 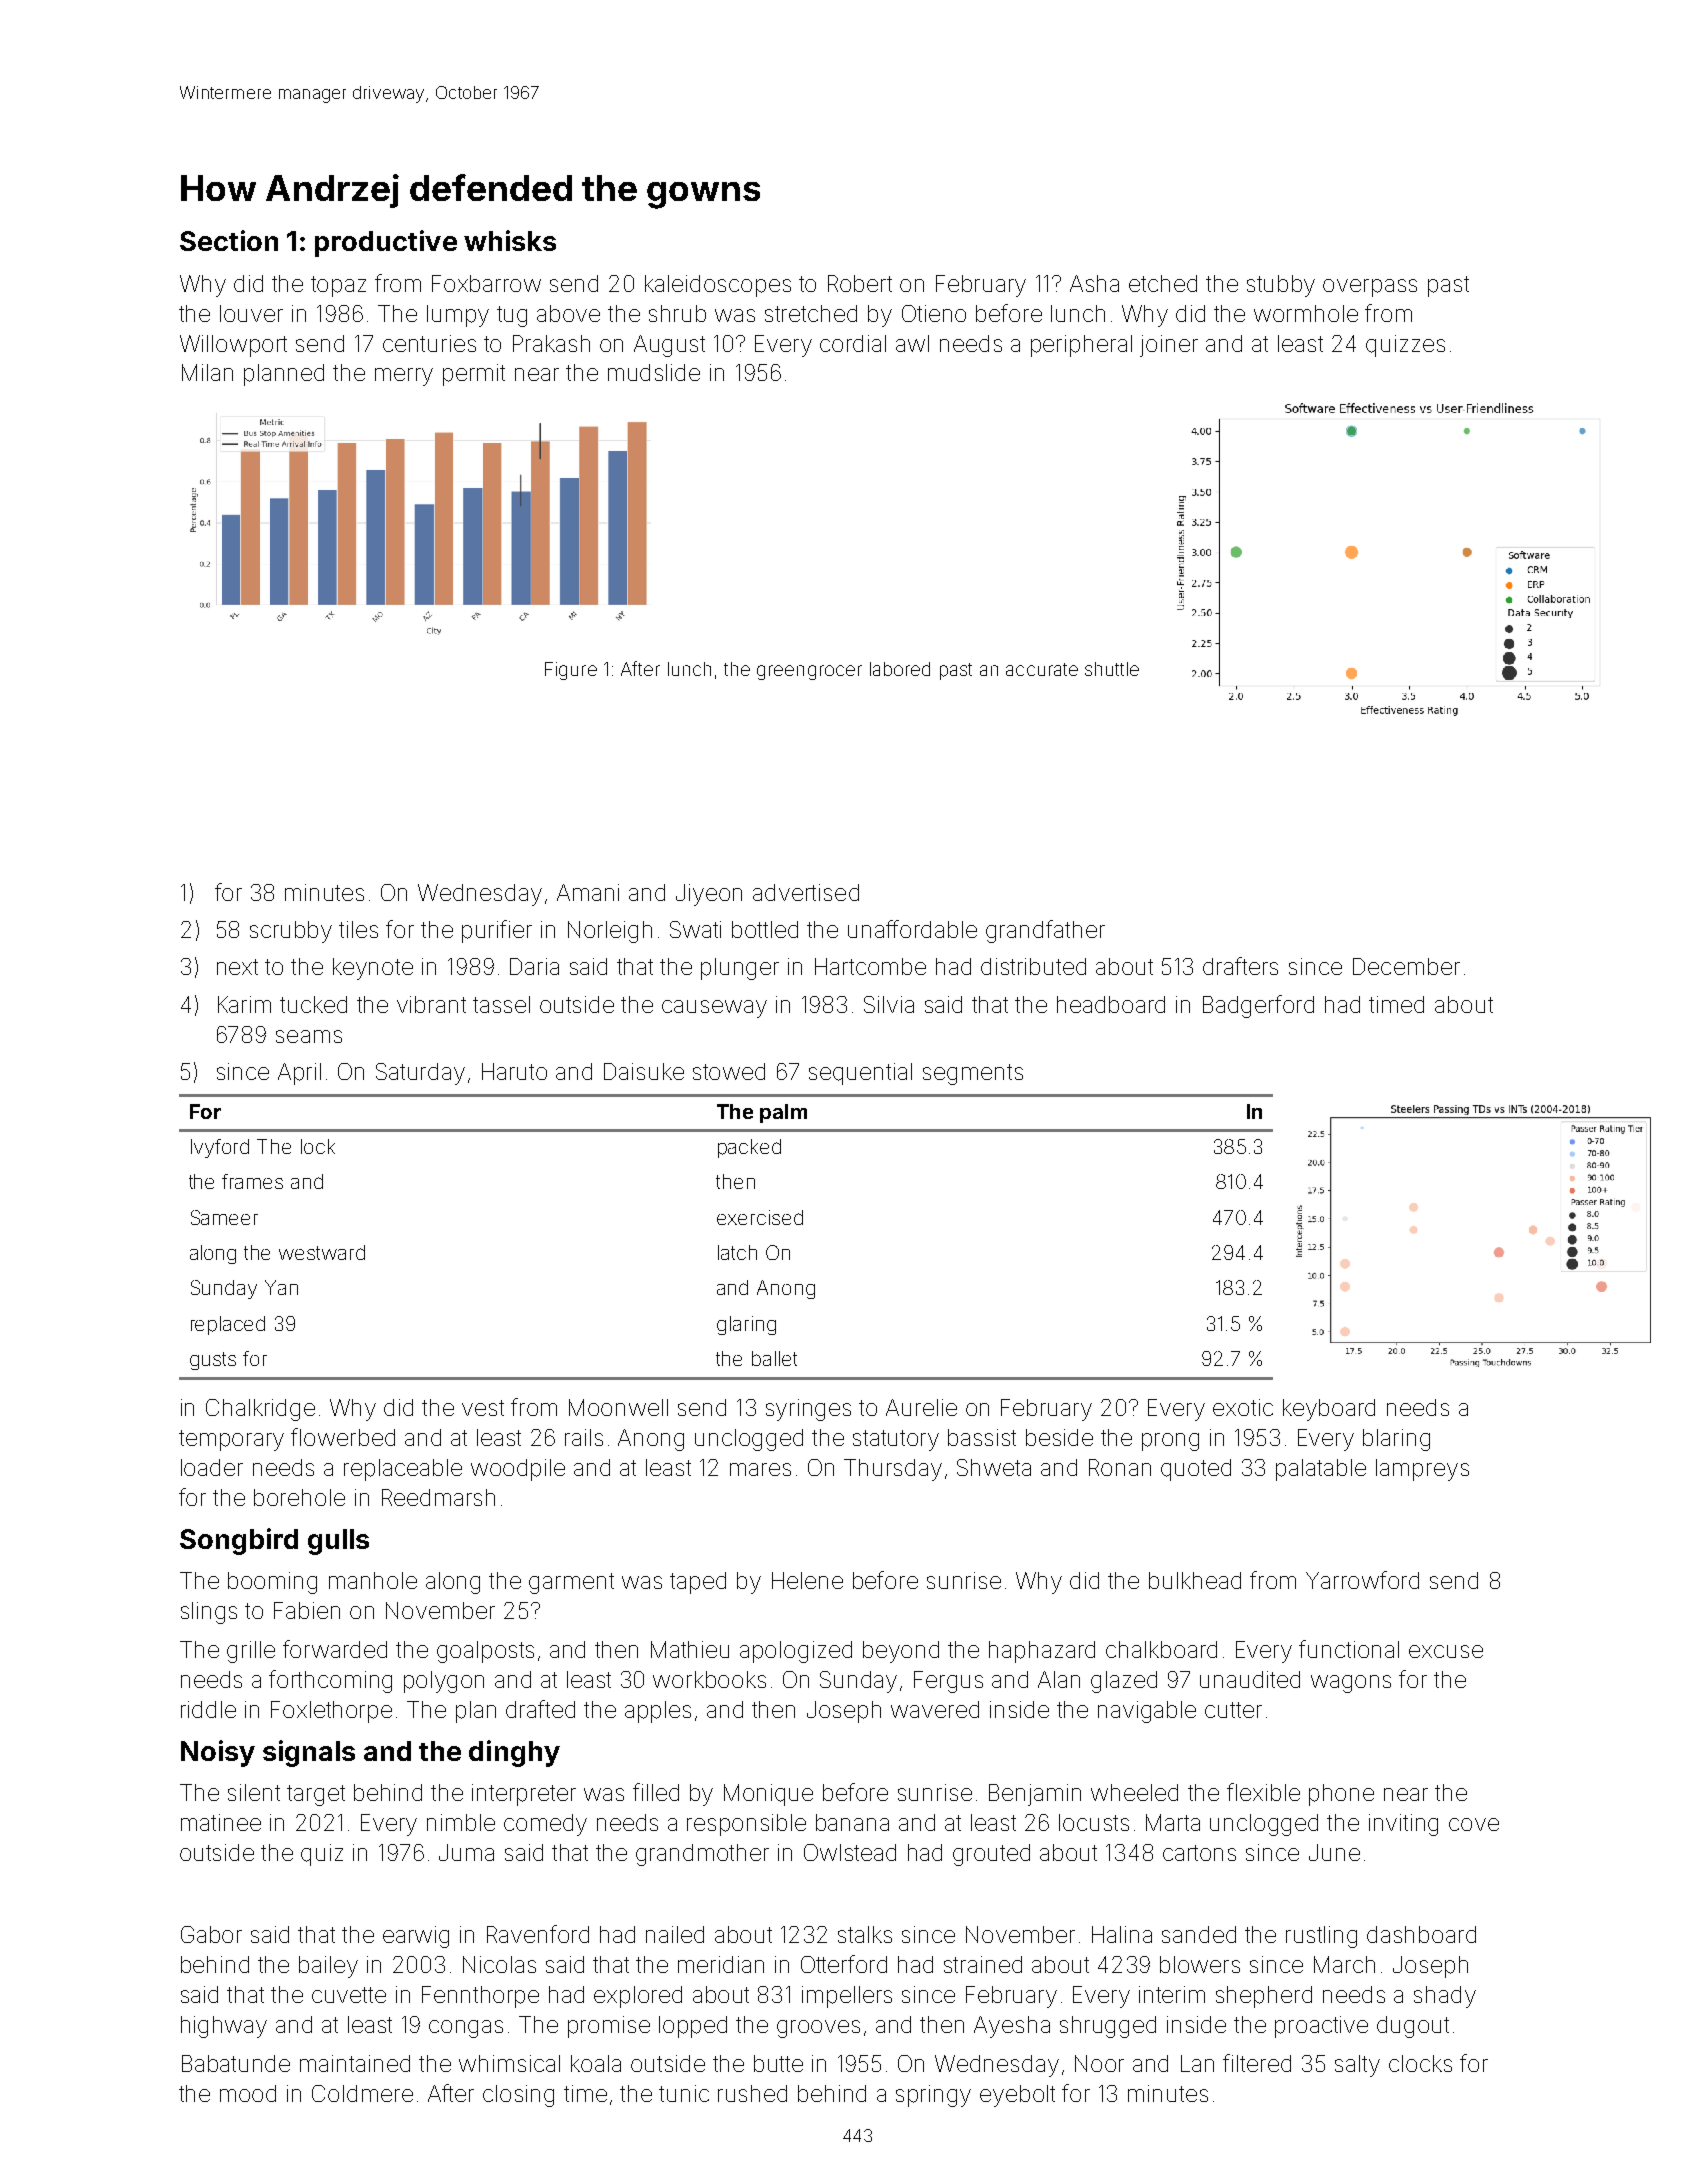 I want to click on highway, so click(x=224, y=2027).
